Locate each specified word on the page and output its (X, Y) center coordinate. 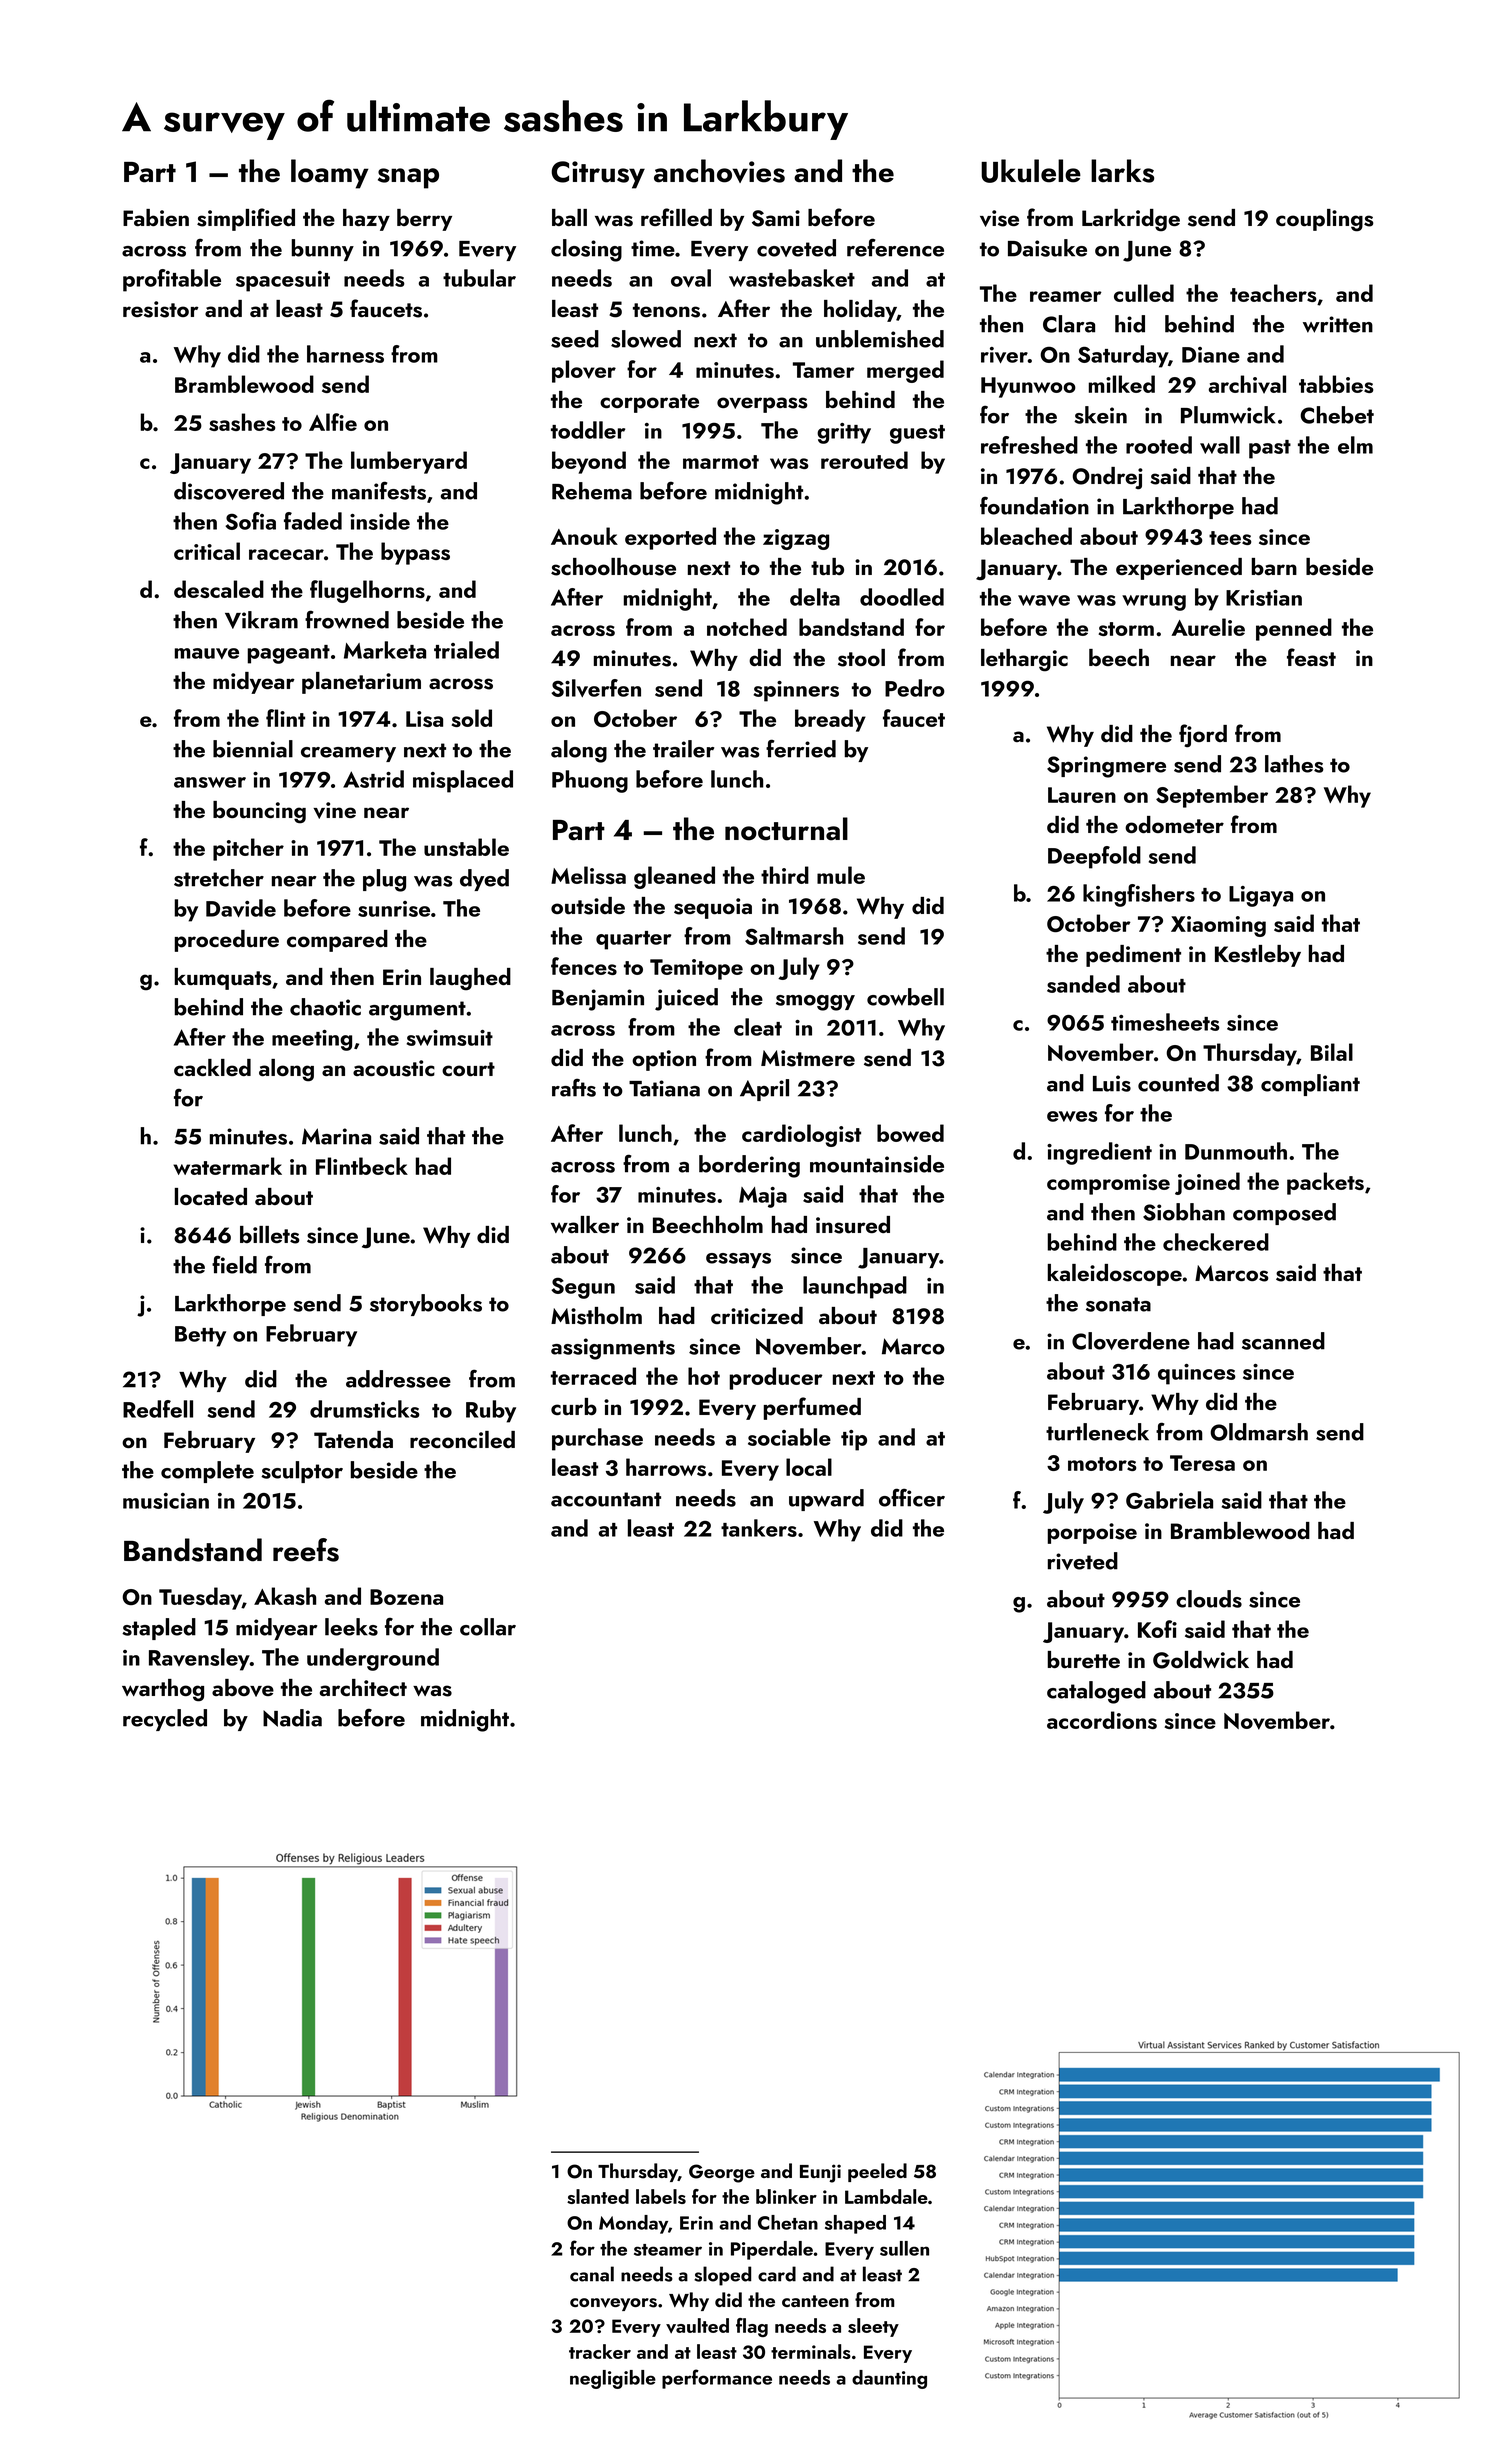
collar (488, 1627)
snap (408, 178)
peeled (877, 2172)
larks (1122, 171)
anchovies (719, 171)
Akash (285, 1596)
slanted (598, 2196)
